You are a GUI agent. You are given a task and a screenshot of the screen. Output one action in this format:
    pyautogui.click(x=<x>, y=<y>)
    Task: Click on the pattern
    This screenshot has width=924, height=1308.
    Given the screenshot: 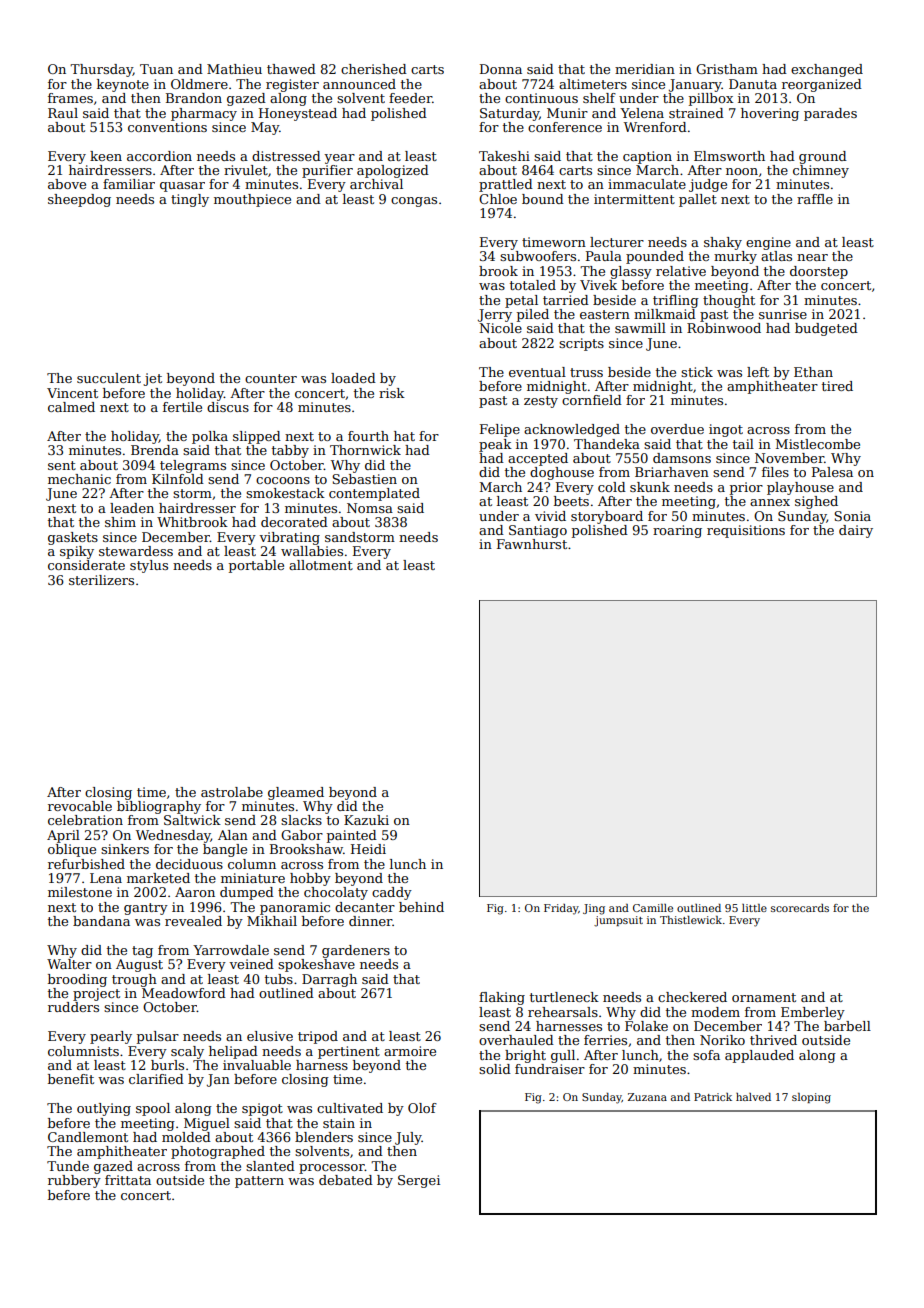 What is the action you would take?
    pyautogui.click(x=259, y=1182)
